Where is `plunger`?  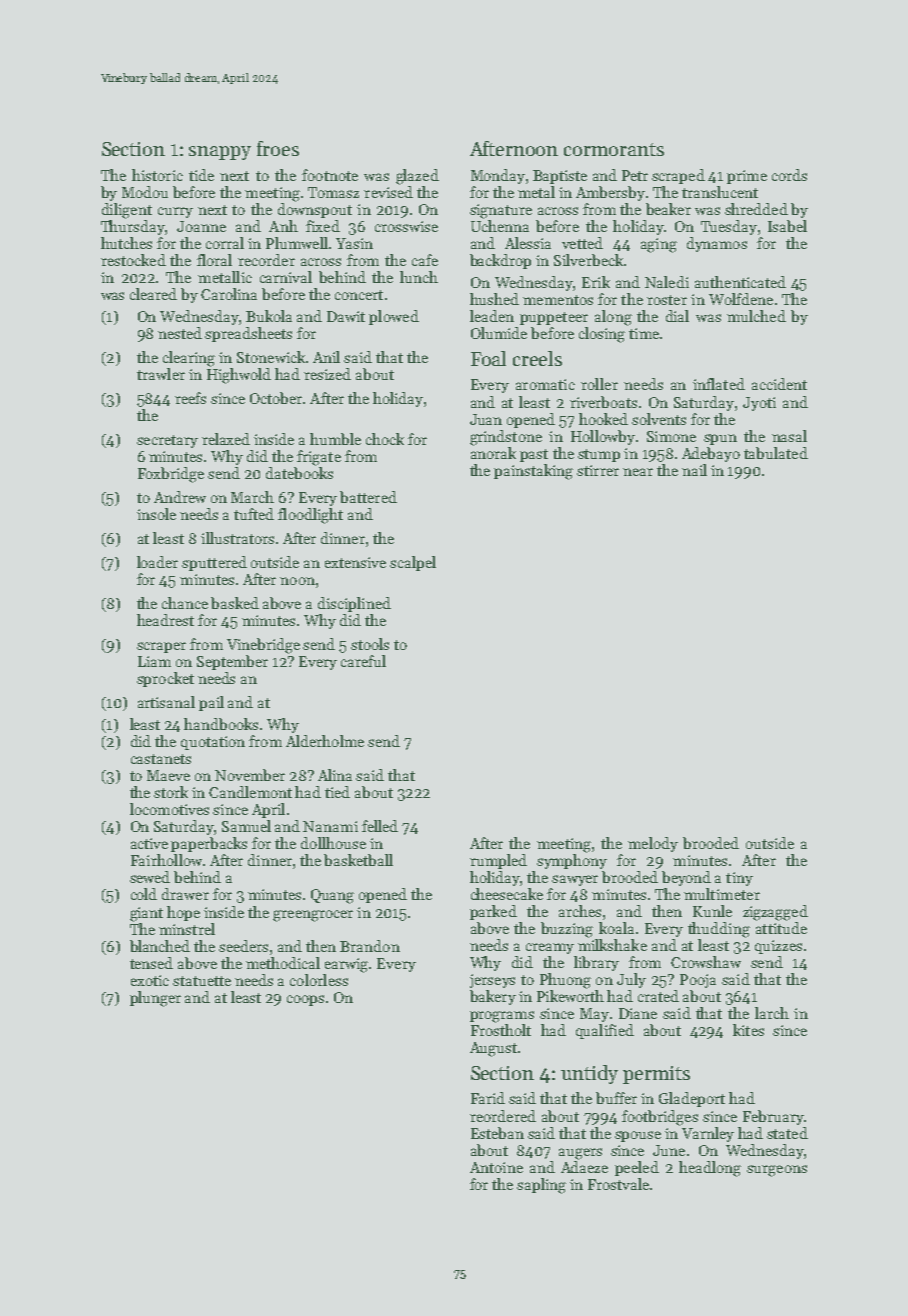
plunger is located at coordinates (155, 999).
